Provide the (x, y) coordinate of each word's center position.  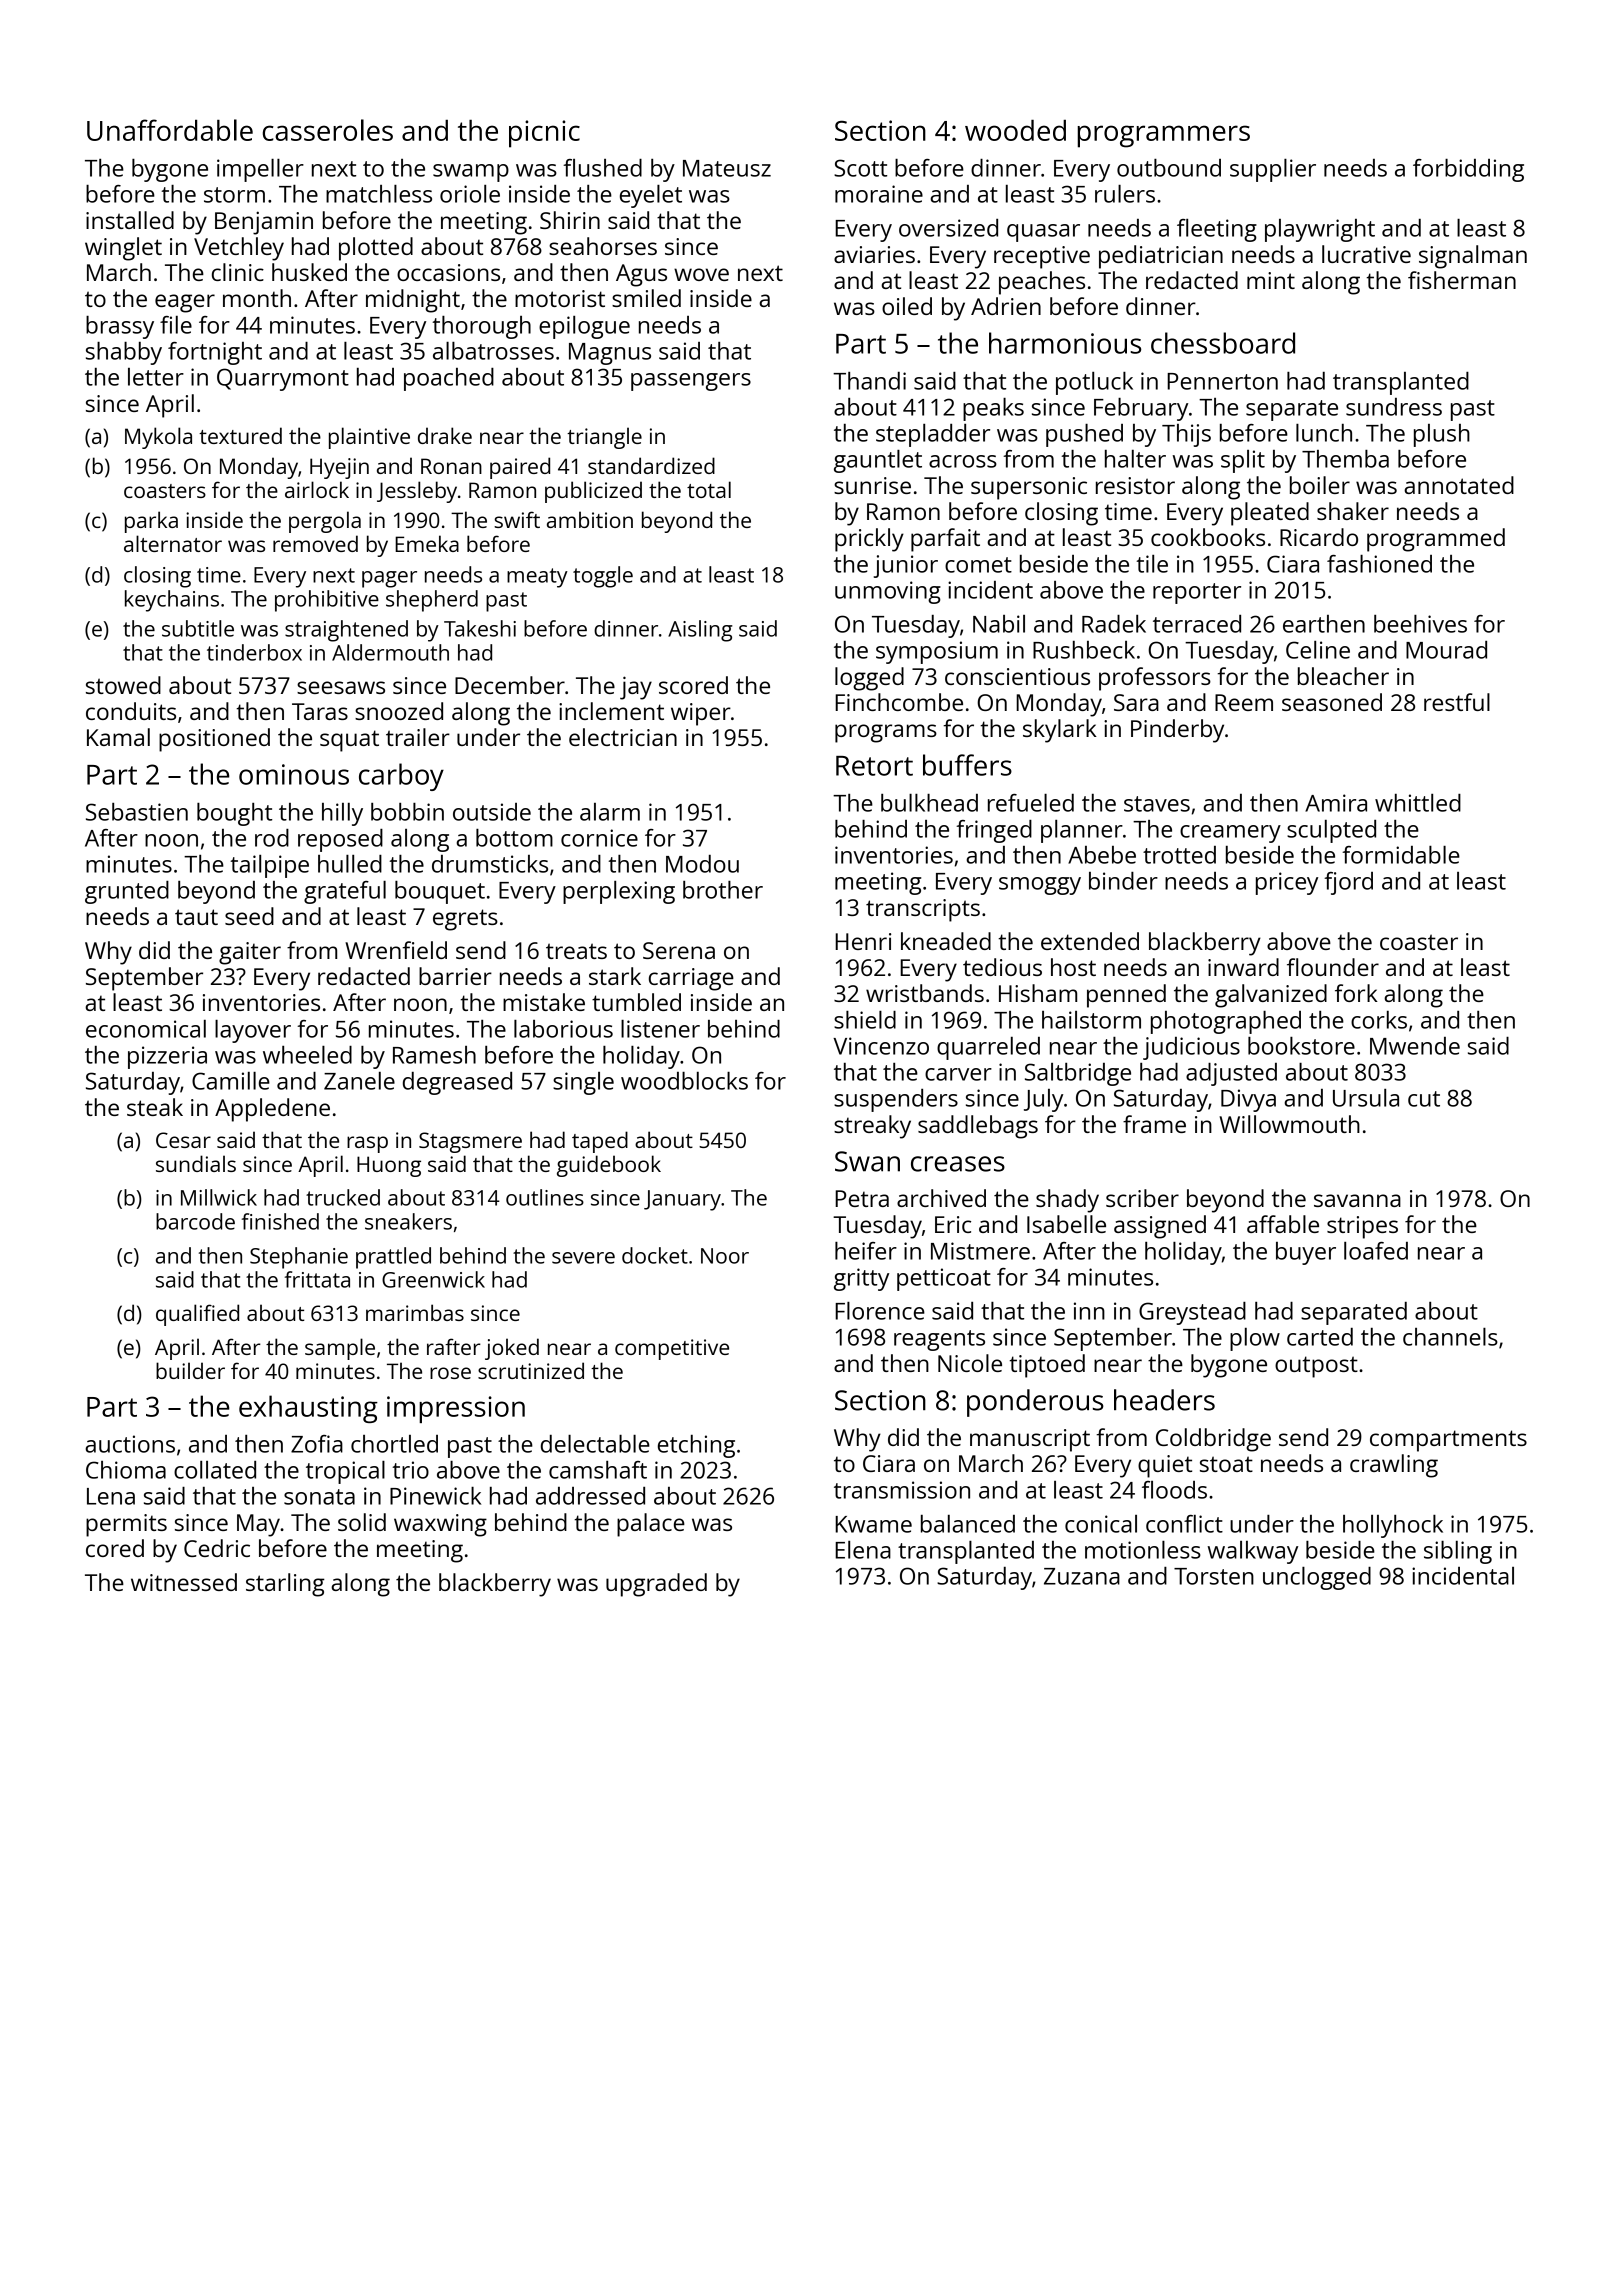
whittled (1418, 803)
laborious (563, 1029)
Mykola (158, 438)
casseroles (328, 130)
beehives (1420, 624)
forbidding (1468, 170)
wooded (1015, 130)
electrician (623, 737)
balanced (968, 1524)
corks (1379, 1020)
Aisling (700, 631)
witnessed (184, 1582)
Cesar (183, 1140)
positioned (214, 740)
